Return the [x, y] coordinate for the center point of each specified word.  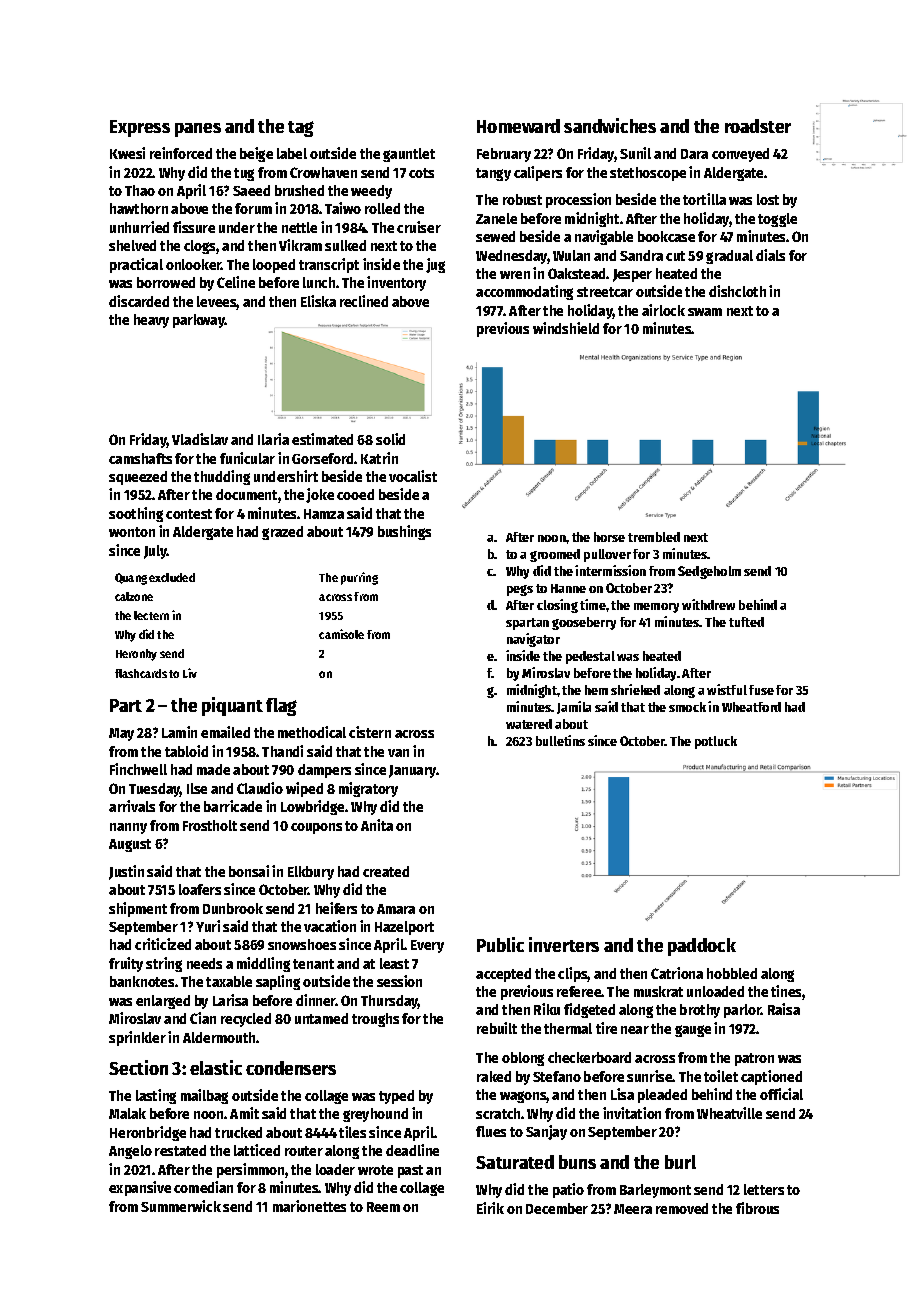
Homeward [518, 126]
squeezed [138, 478]
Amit [244, 1113]
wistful [727, 689]
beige [256, 154]
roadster [758, 126]
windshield [566, 328]
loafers [200, 889]
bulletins [560, 740]
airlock [663, 310]
